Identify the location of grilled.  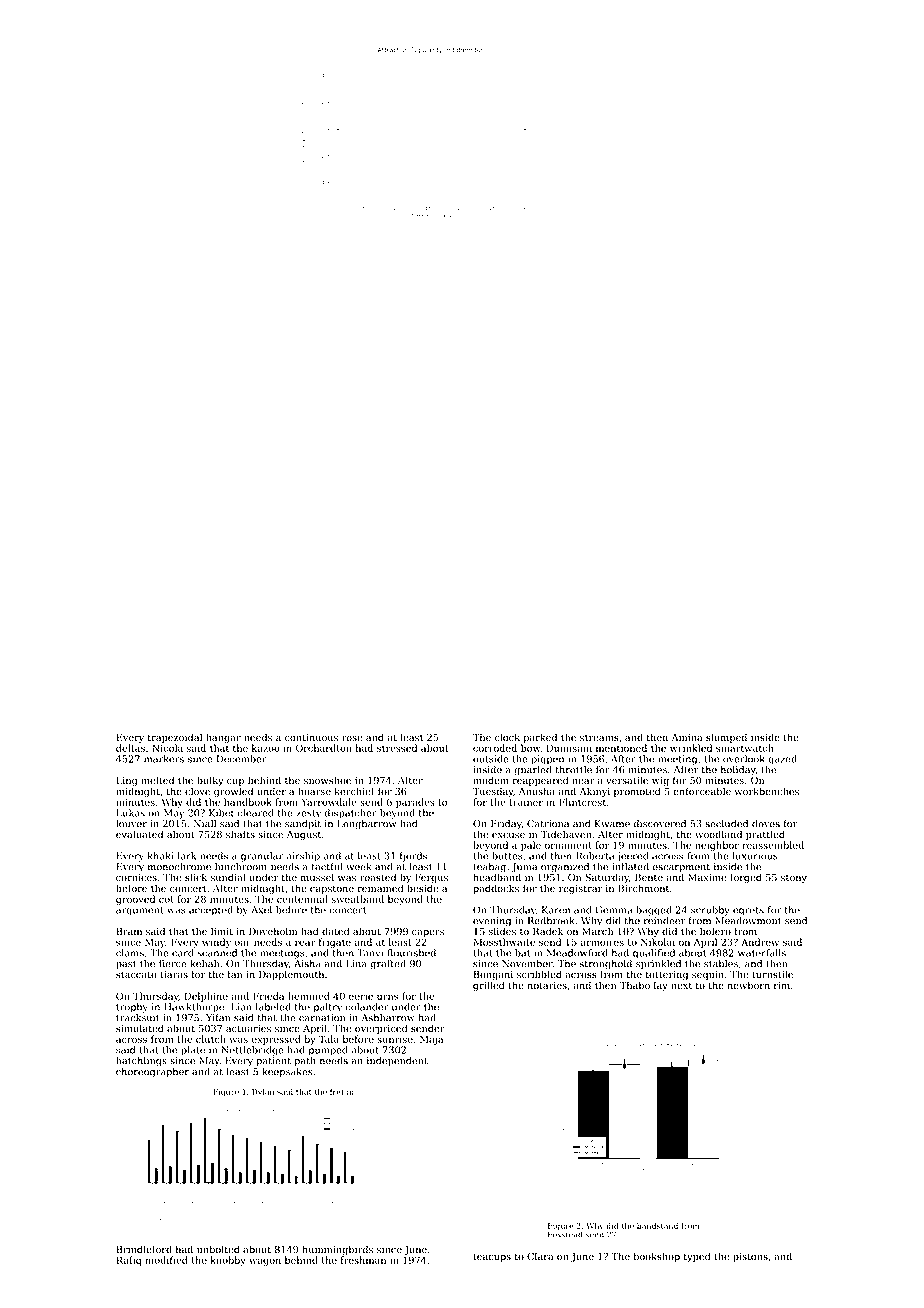
(489, 986).
